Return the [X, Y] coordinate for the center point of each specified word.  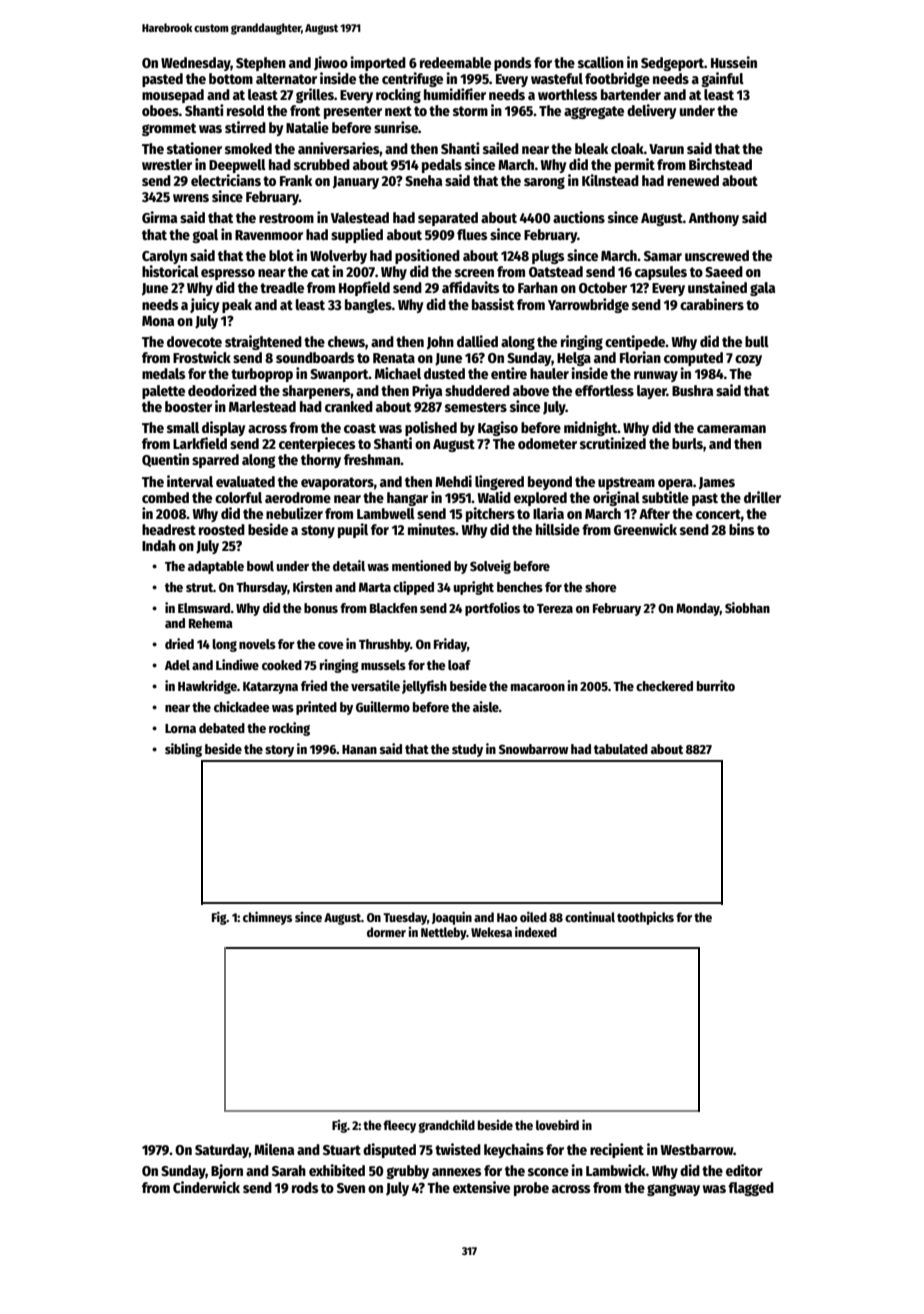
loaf [459, 665]
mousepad [173, 96]
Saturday [222, 1151]
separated [448, 219]
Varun [666, 149]
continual [590, 917]
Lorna [180, 728]
